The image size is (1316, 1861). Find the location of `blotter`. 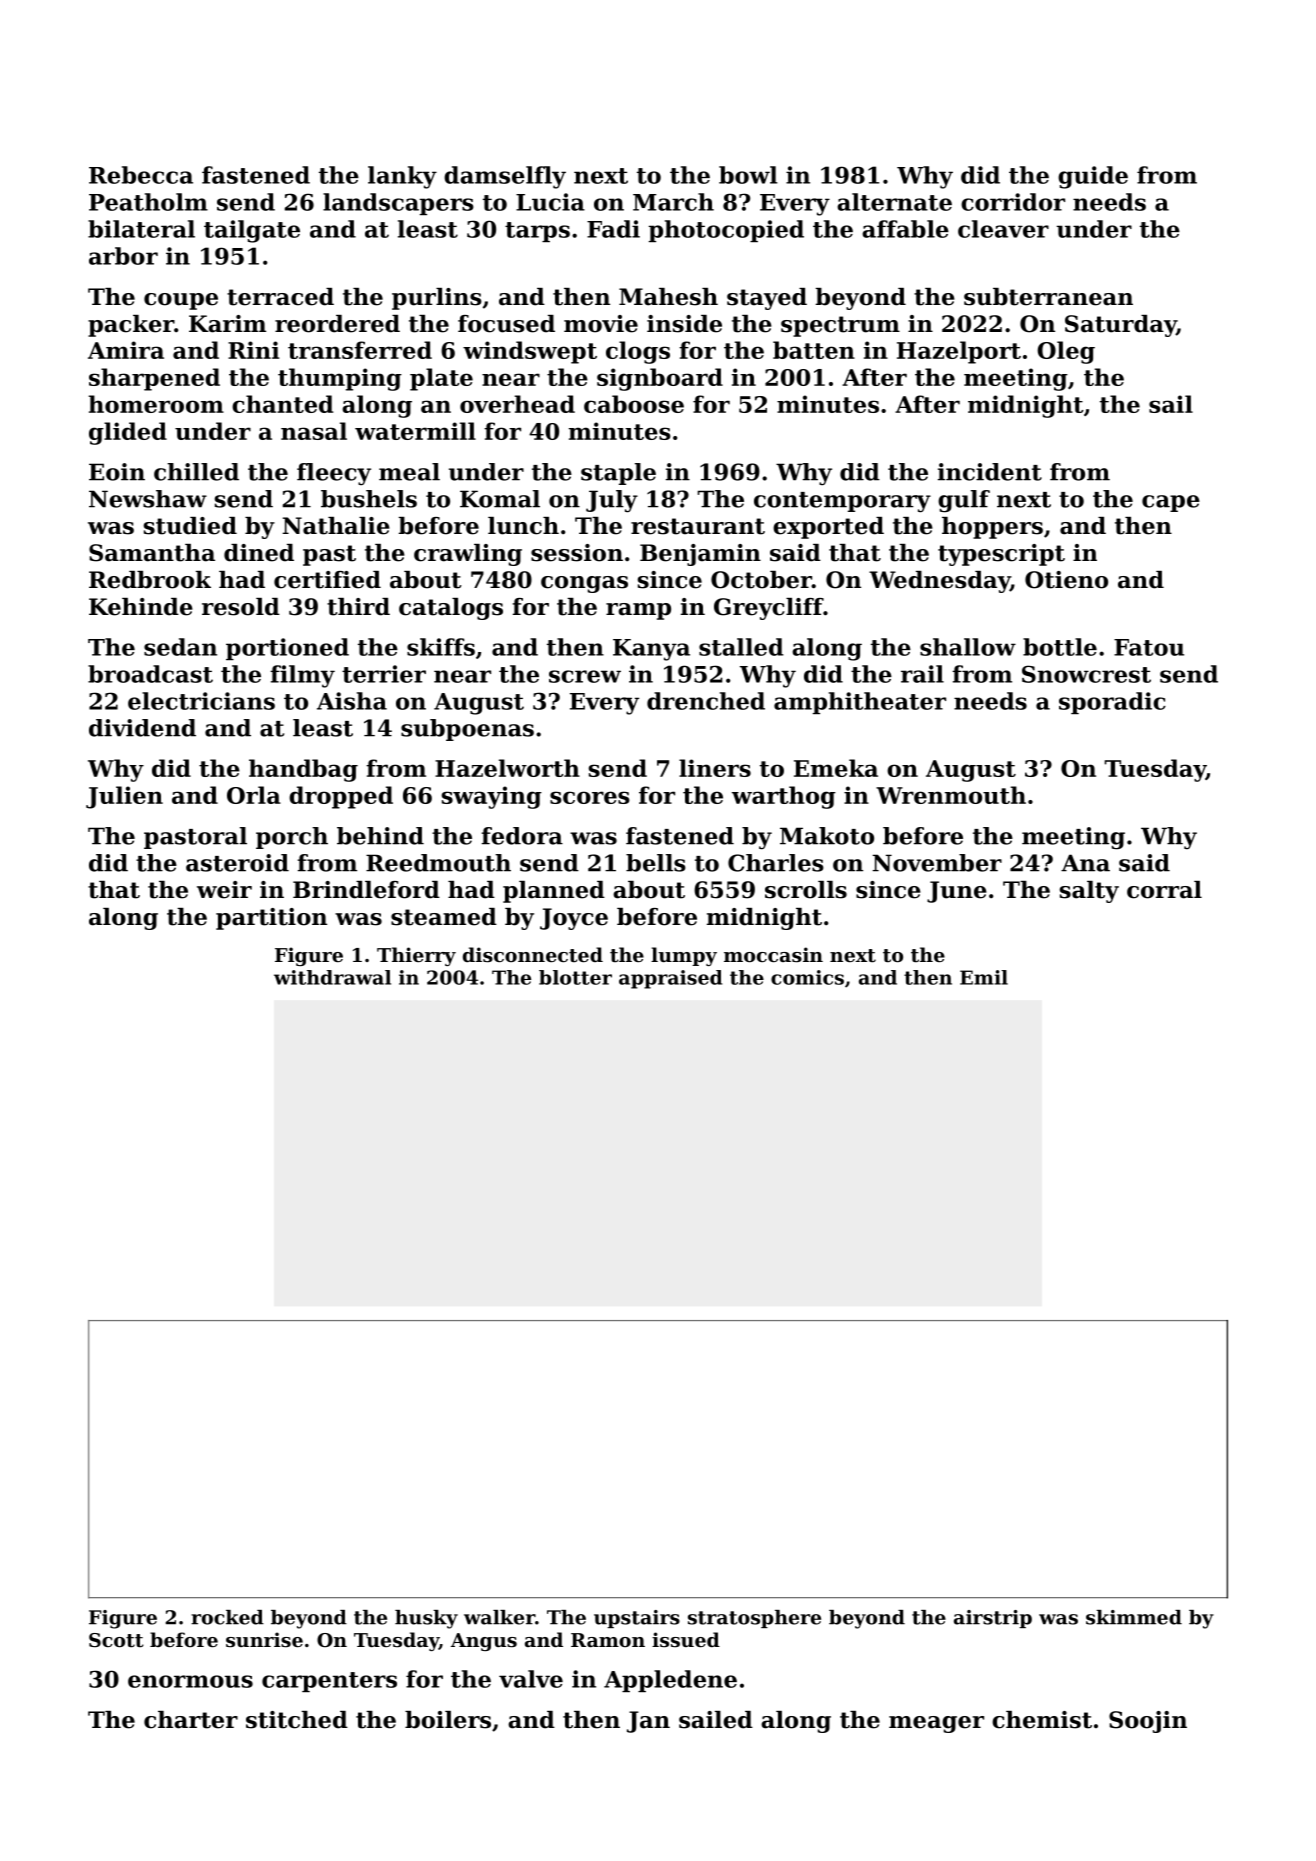

blotter is located at coordinates (575, 977).
